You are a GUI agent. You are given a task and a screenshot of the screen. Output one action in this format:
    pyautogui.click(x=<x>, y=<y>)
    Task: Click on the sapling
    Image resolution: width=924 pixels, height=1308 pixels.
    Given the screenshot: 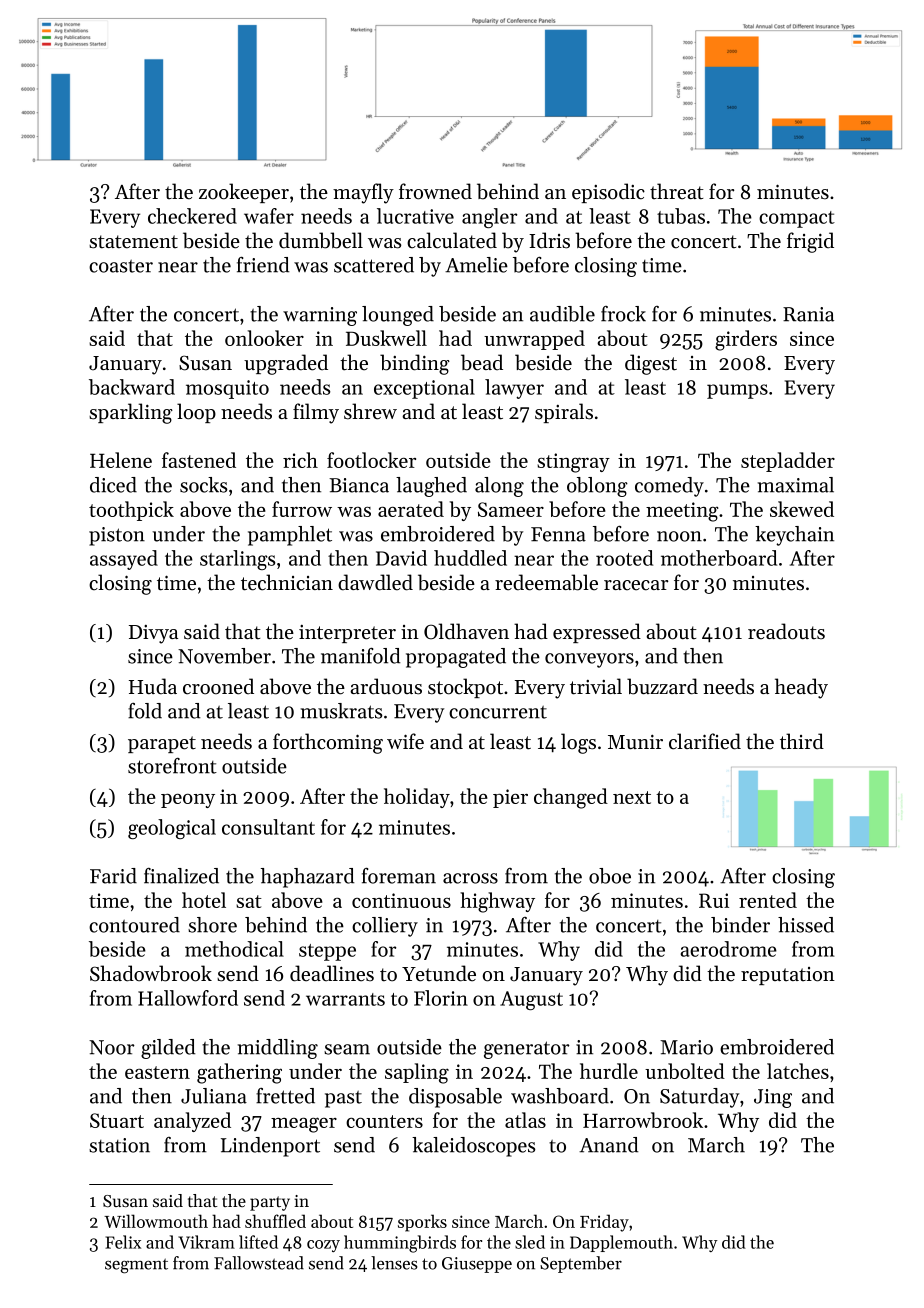 What is the action you would take?
    pyautogui.click(x=417, y=1073)
